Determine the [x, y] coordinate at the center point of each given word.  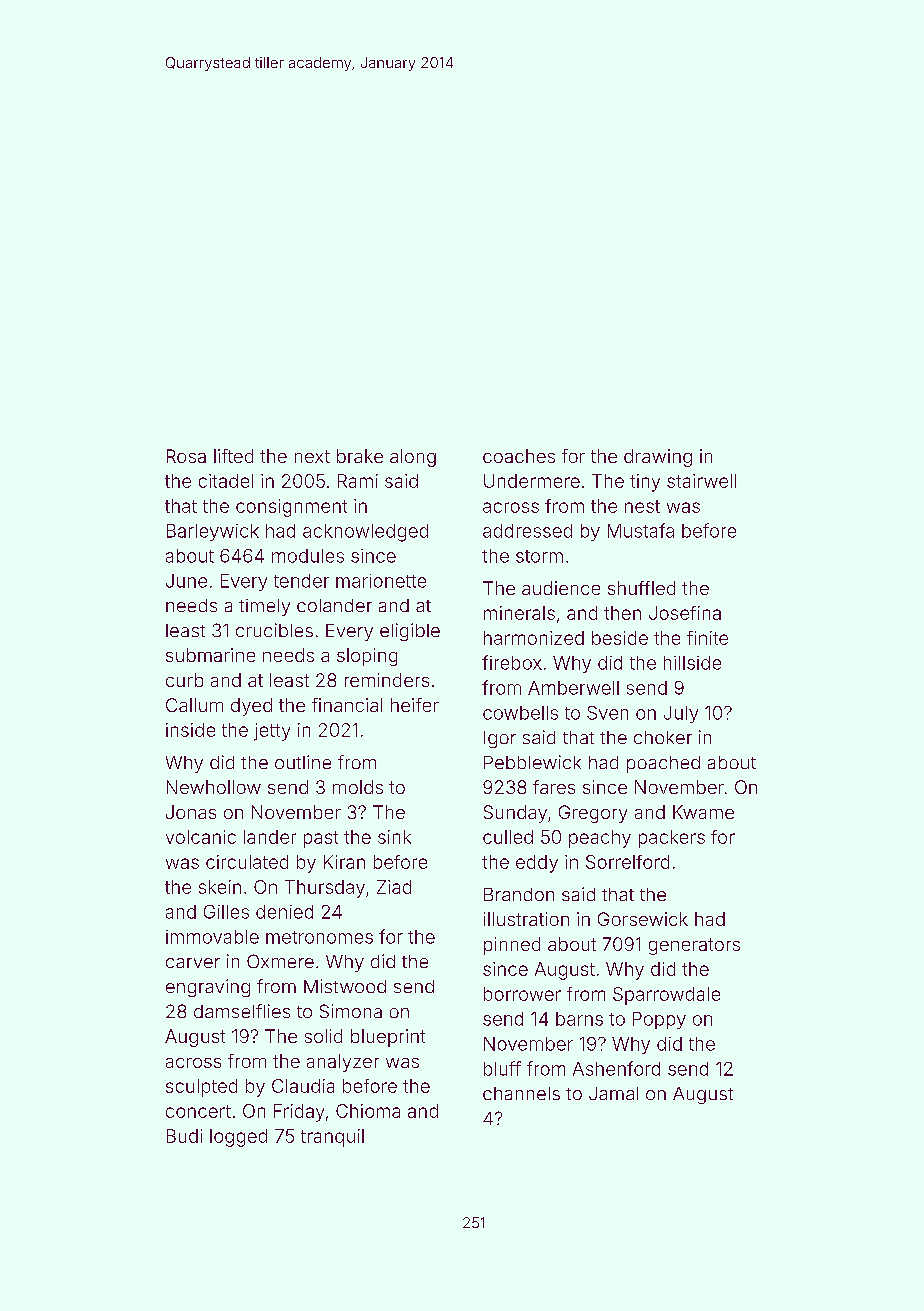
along [413, 458]
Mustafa [641, 530]
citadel [226, 481]
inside [190, 730]
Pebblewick [532, 762]
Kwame [703, 812]
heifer [415, 705]
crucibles [274, 630]
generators [694, 946]
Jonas [191, 812]
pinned [512, 946]
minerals [519, 613]
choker [663, 737]
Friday [299, 1113]
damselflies [242, 1011]
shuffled [641, 588]
